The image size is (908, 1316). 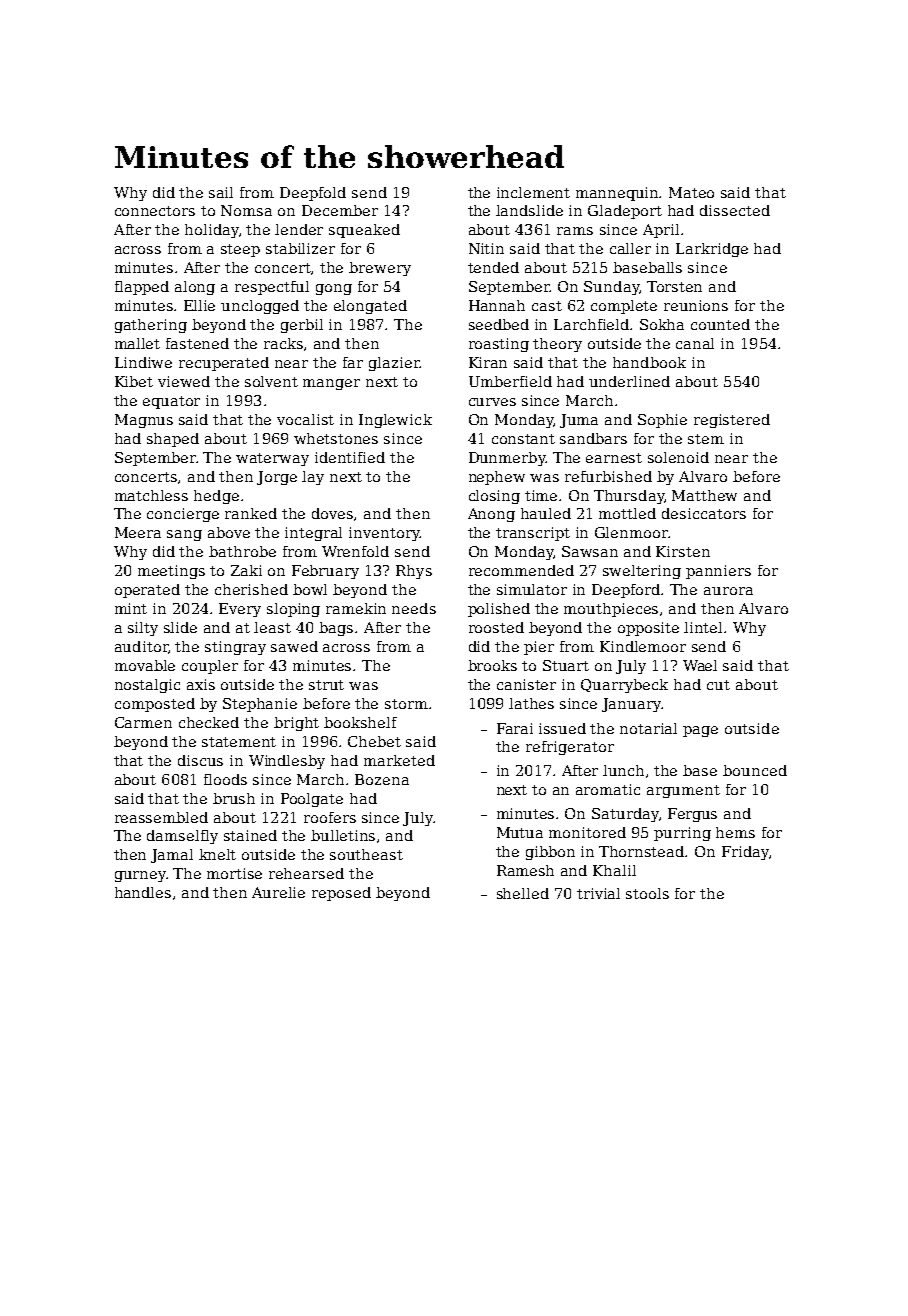 What do you see at coordinates (541, 495) in the screenshot?
I see `time` at bounding box center [541, 495].
